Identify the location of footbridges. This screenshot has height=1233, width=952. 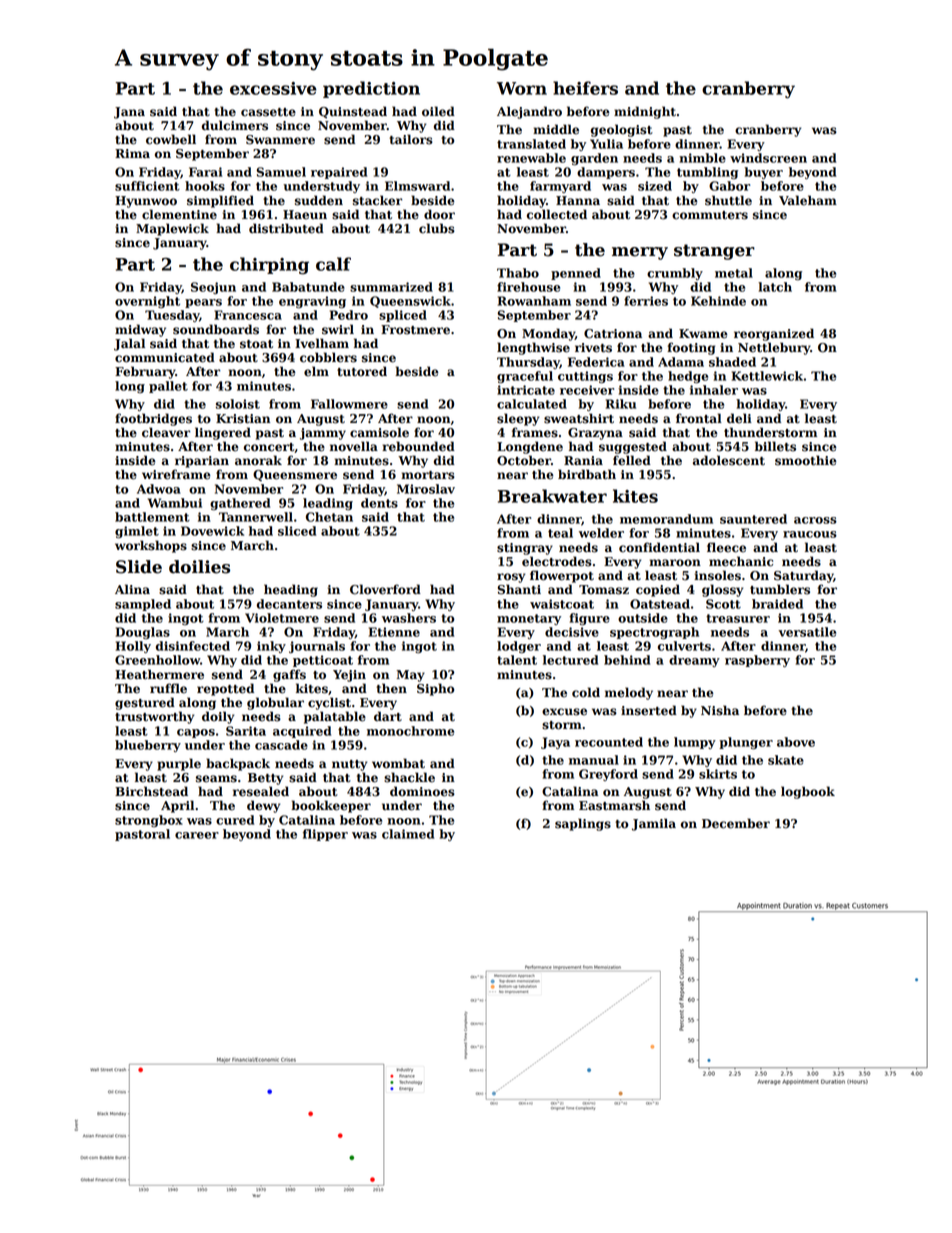
(153, 419).
